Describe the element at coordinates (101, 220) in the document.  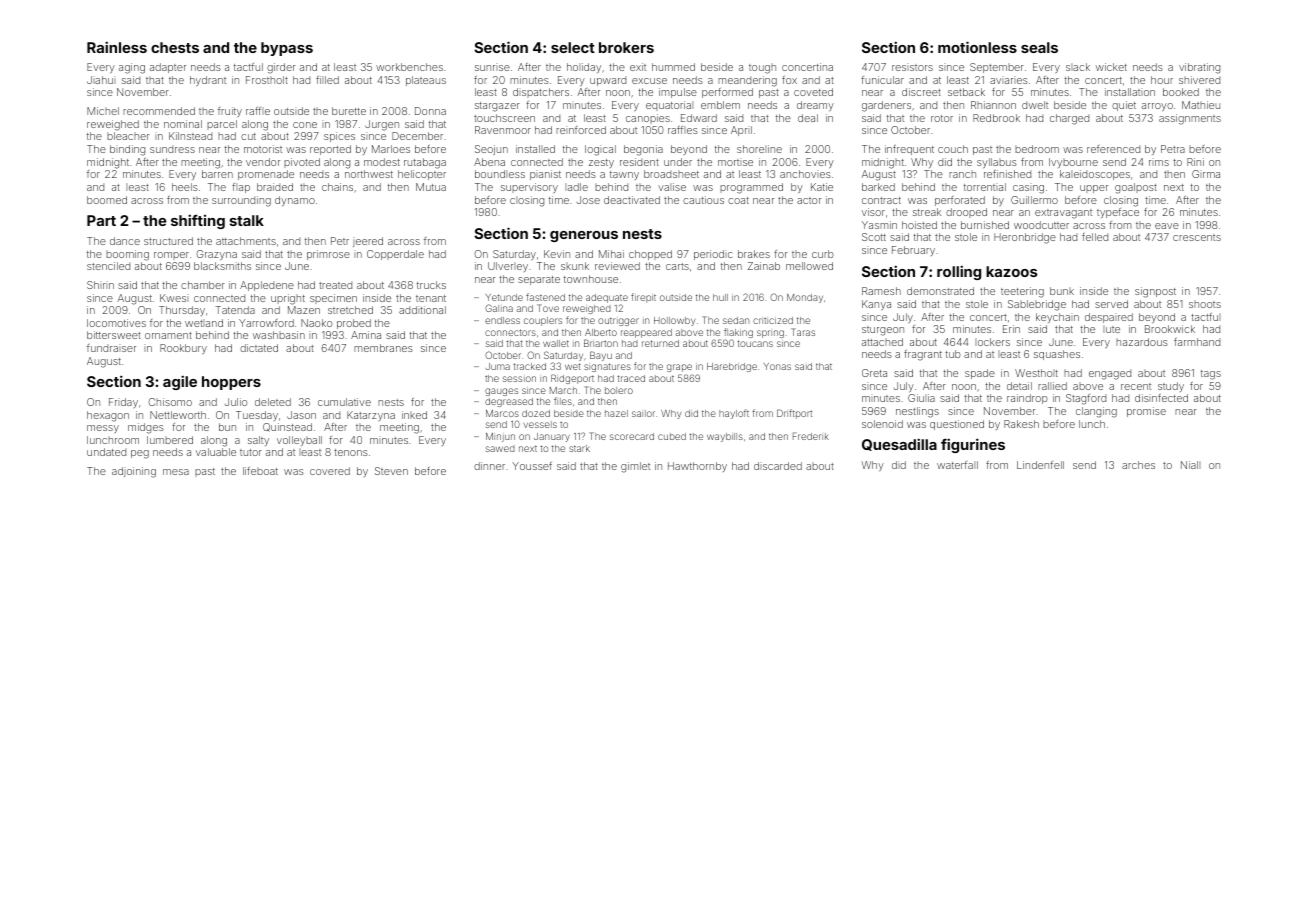
I see `Part` at that location.
